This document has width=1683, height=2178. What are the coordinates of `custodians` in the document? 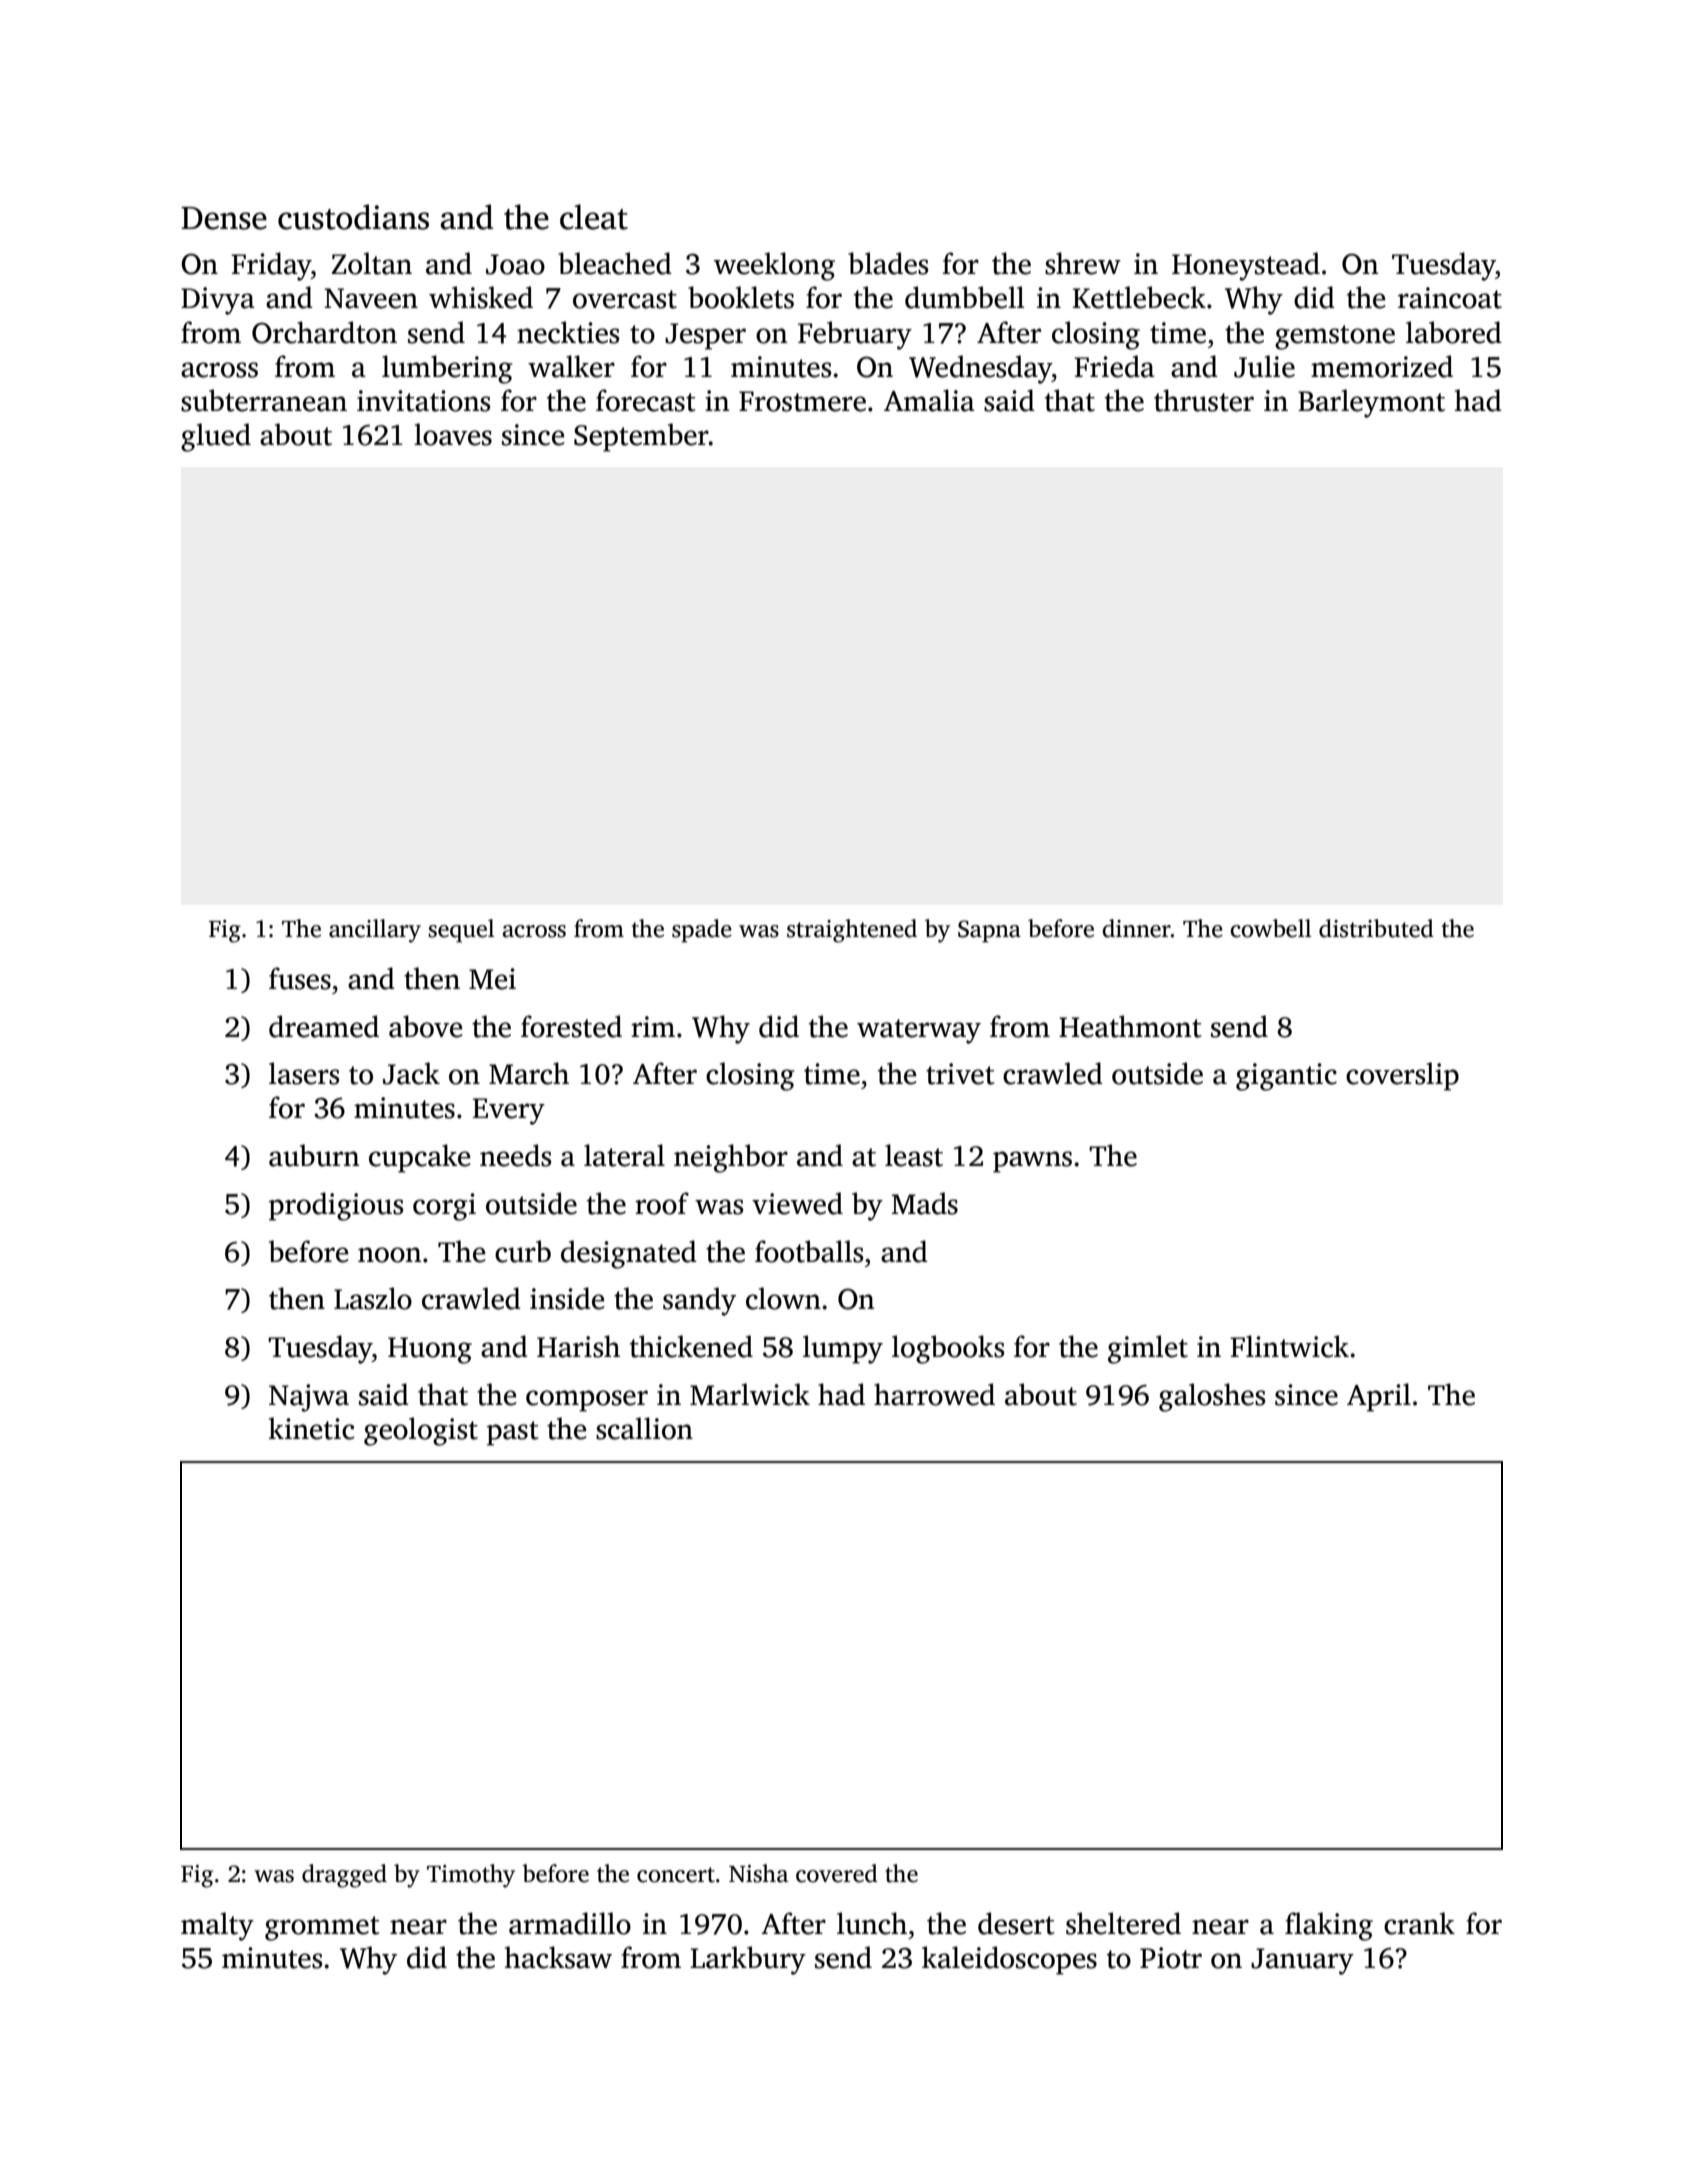 It's located at (353, 217).
